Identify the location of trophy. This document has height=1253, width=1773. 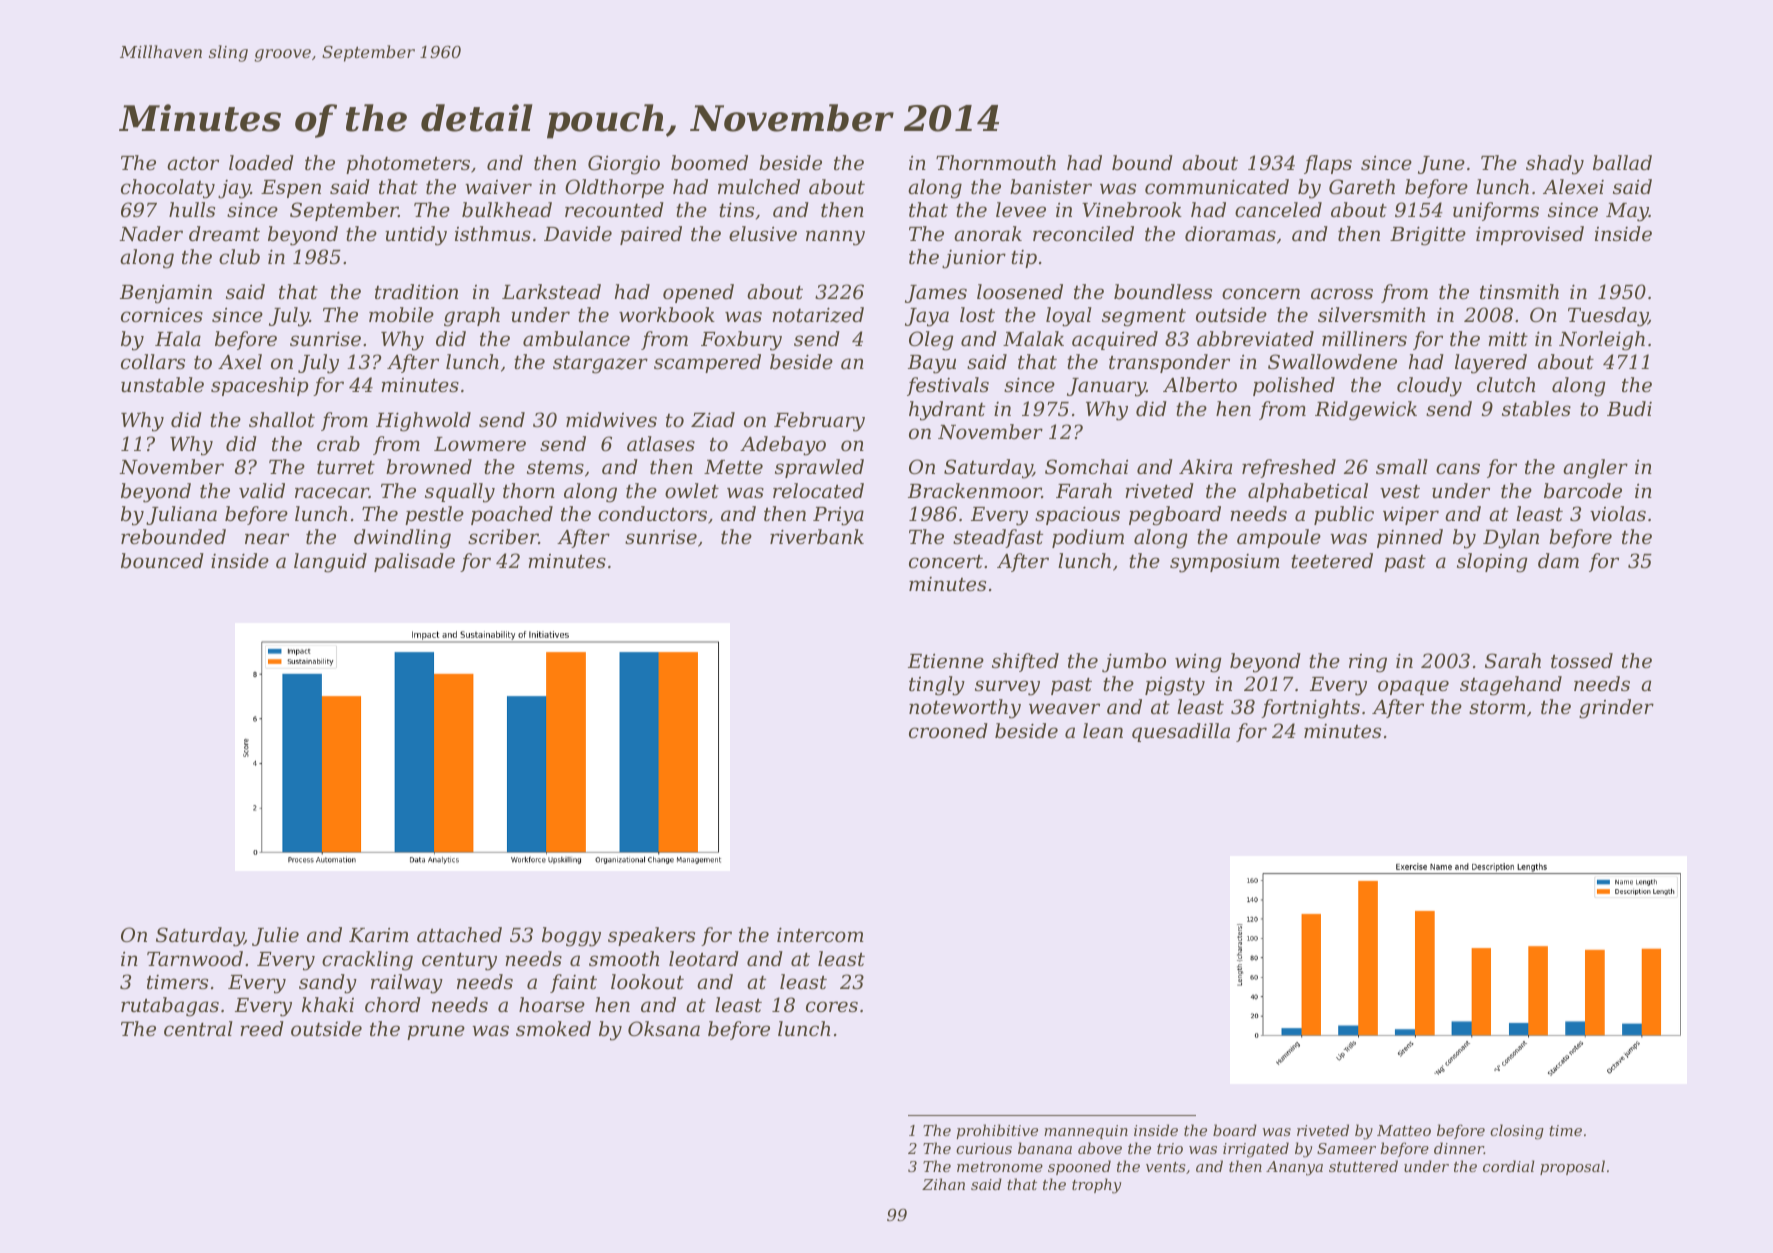
(1096, 1186).
